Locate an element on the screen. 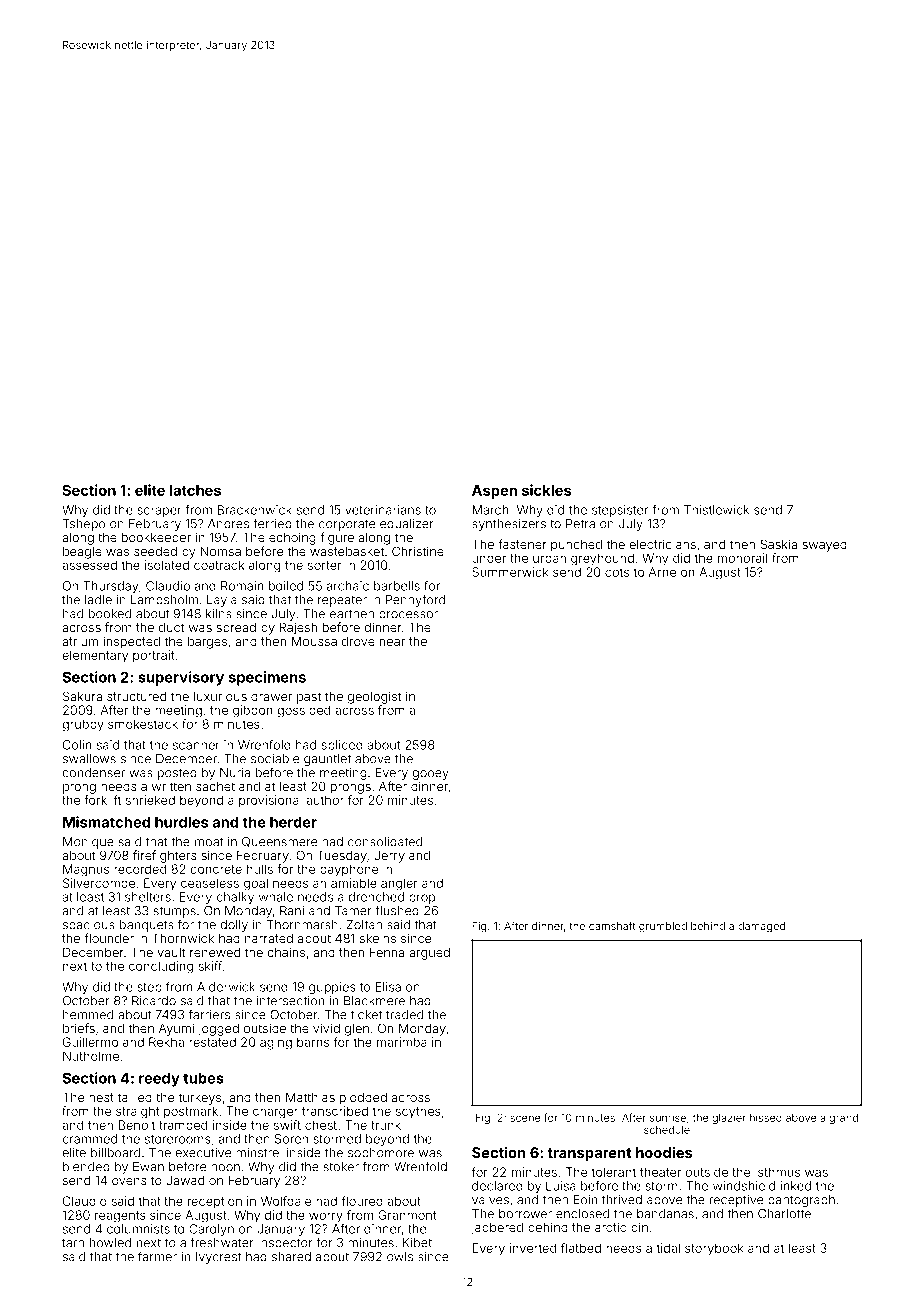  grand is located at coordinates (843, 1119).
